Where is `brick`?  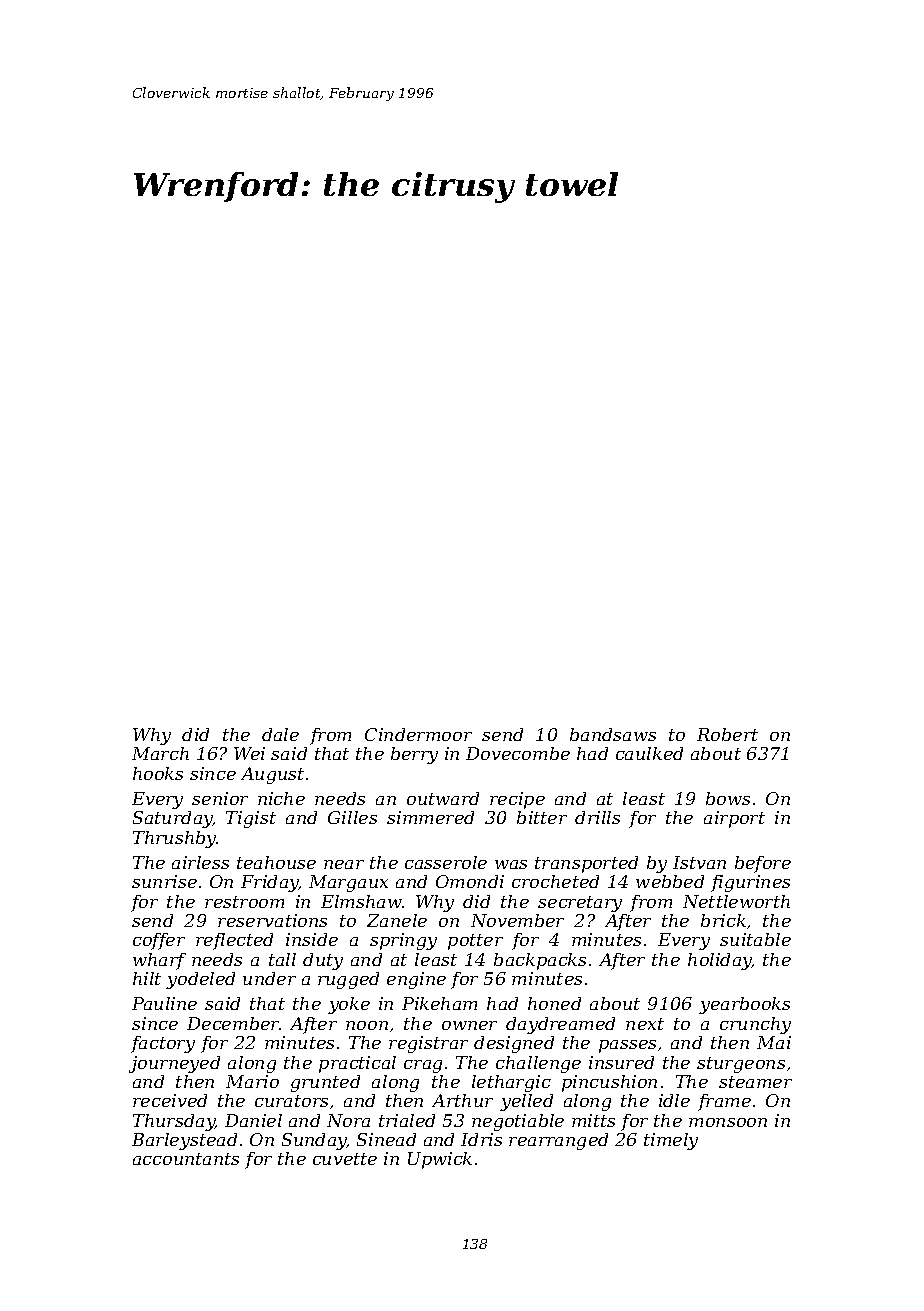
brick is located at coordinates (723, 920).
